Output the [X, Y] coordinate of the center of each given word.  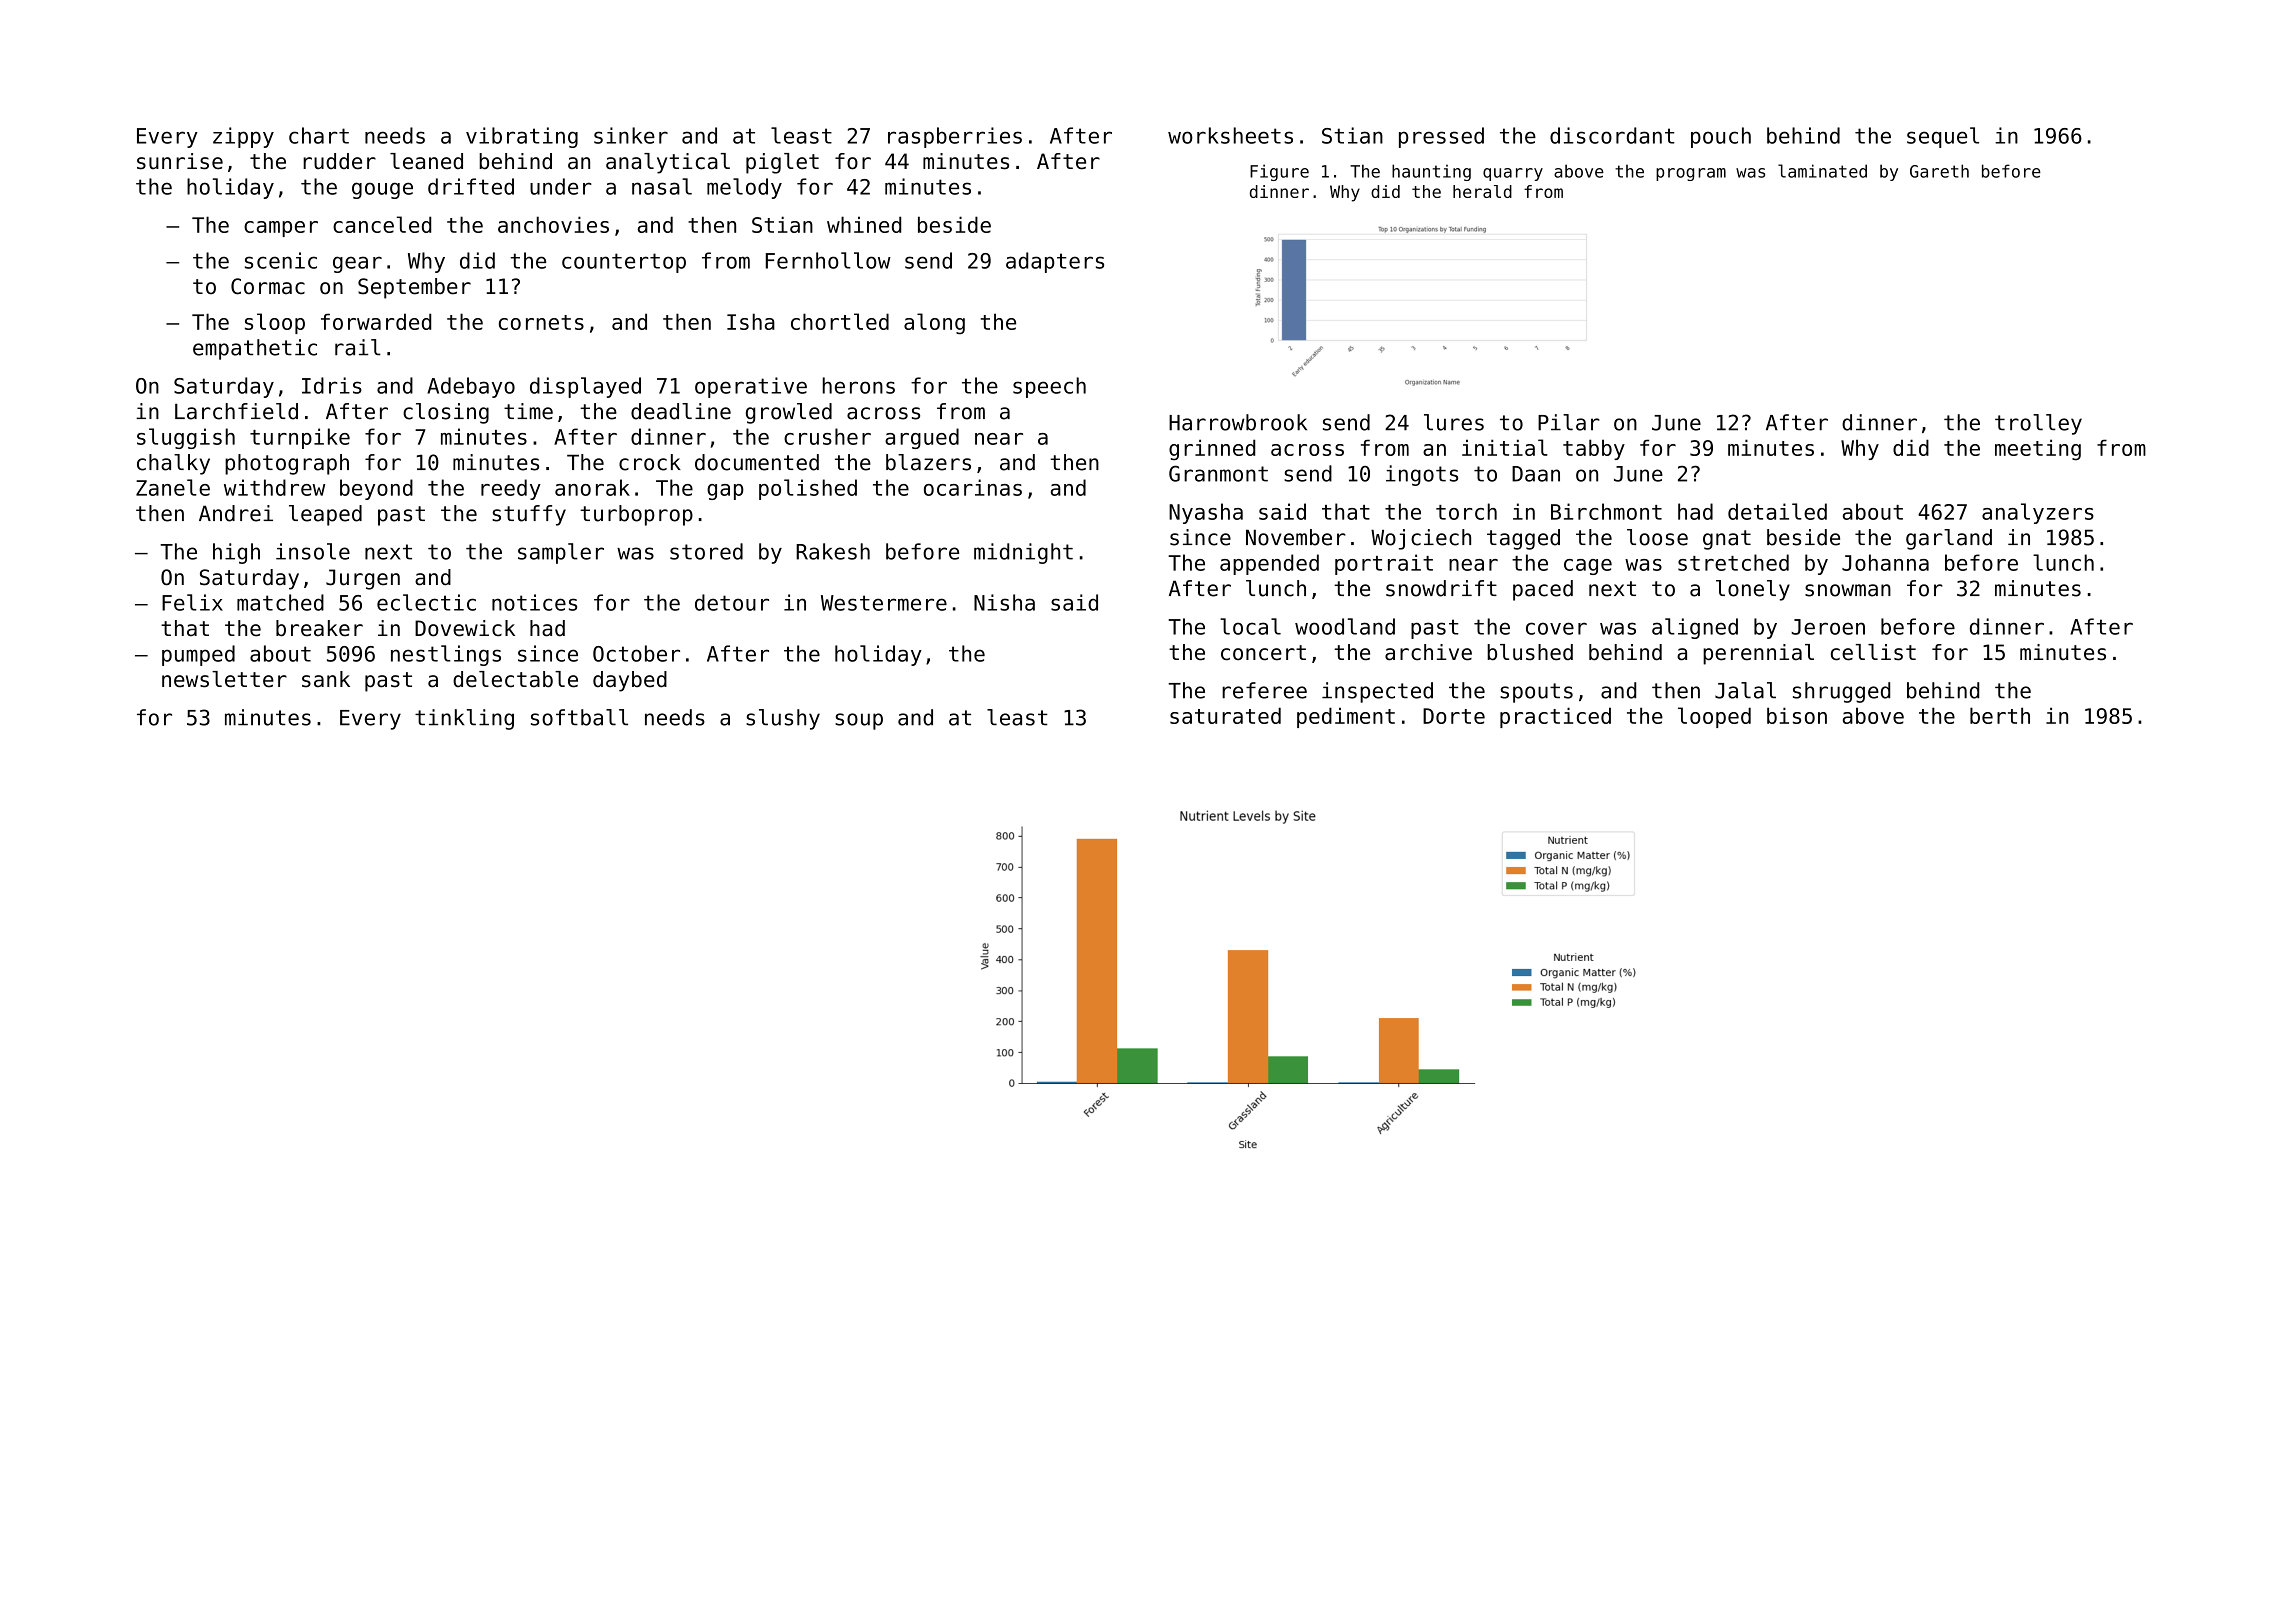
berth [2000, 715]
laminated [1822, 171]
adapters [1055, 262]
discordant [1612, 135]
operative [751, 387]
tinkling [464, 719]
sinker [631, 135]
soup [859, 721]
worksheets [1230, 135]
